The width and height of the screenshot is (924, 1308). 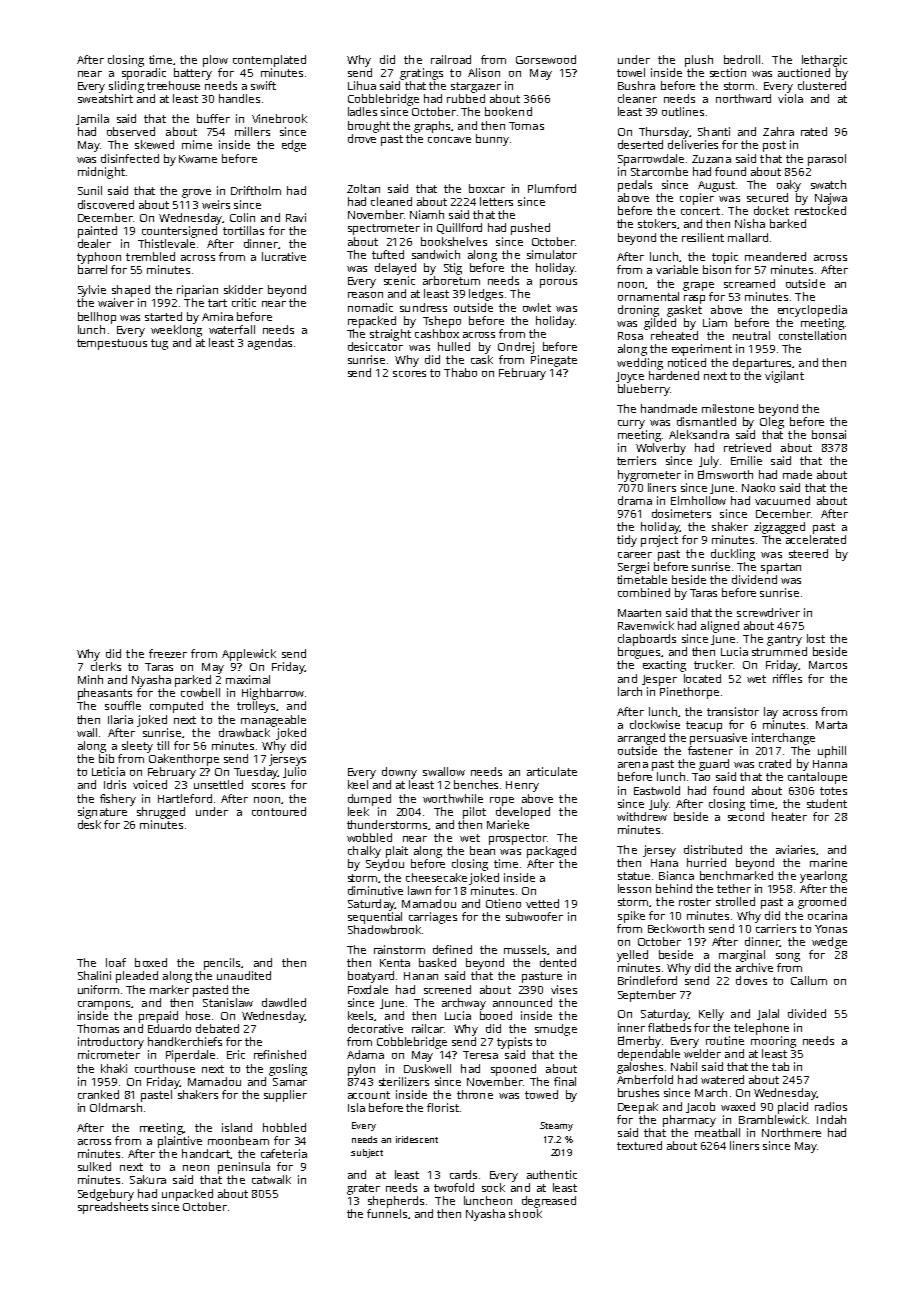 What do you see at coordinates (159, 344) in the screenshot?
I see `tug` at bounding box center [159, 344].
